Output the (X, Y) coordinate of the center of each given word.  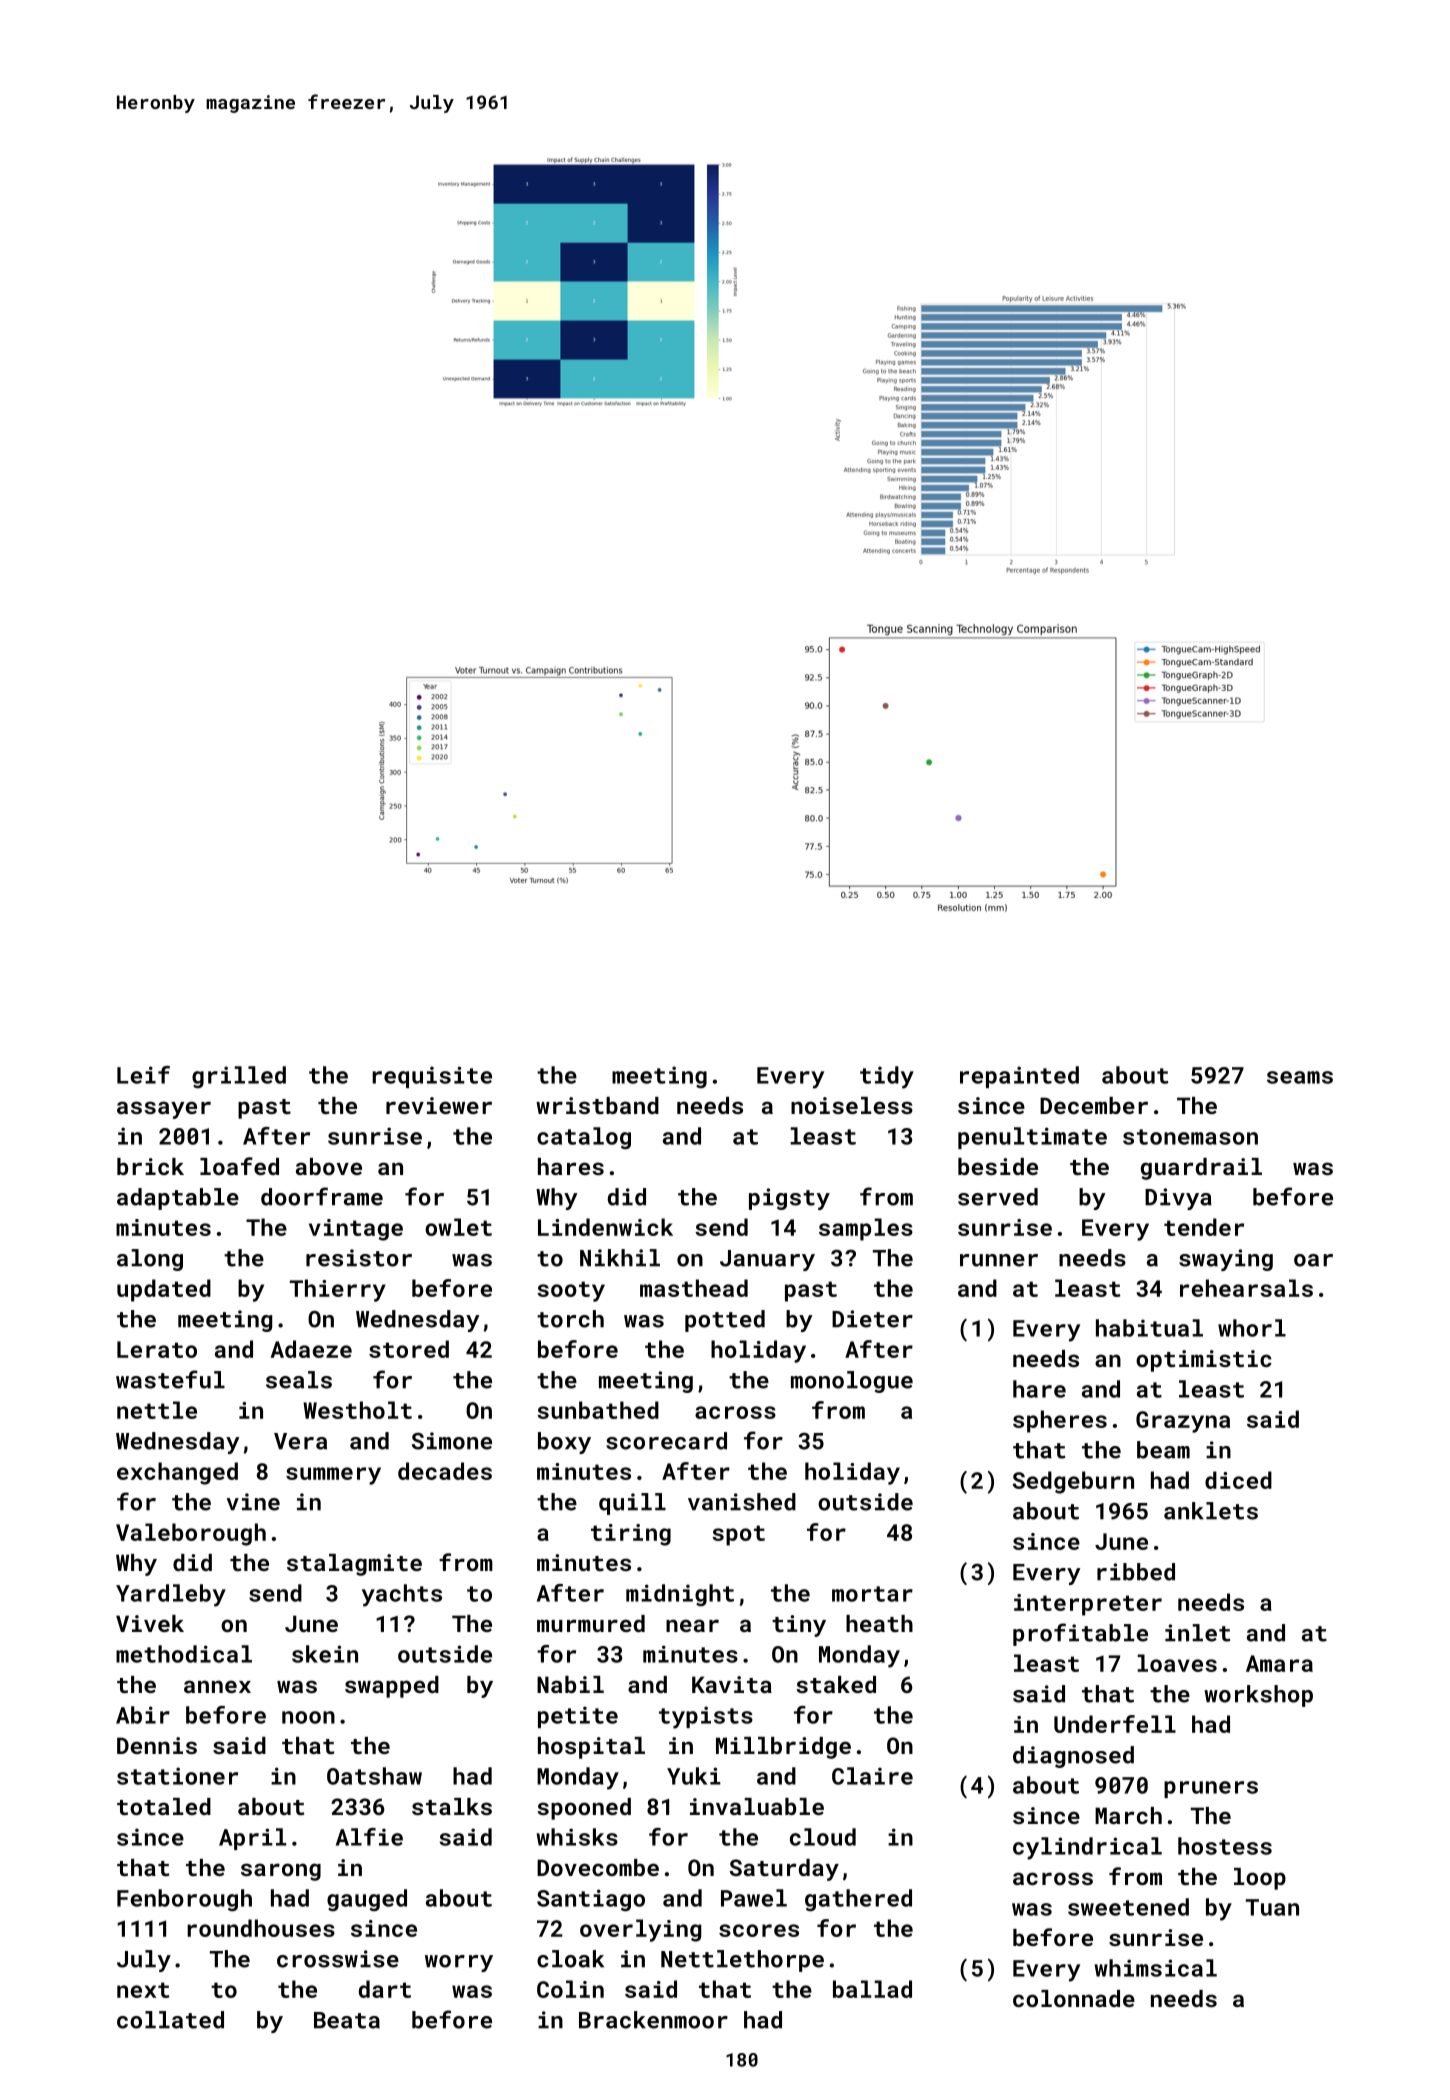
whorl (1252, 1328)
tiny (799, 1626)
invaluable (757, 1806)
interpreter (1088, 1605)
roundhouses (261, 1928)
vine (253, 1502)
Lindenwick (605, 1227)
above (329, 1166)
